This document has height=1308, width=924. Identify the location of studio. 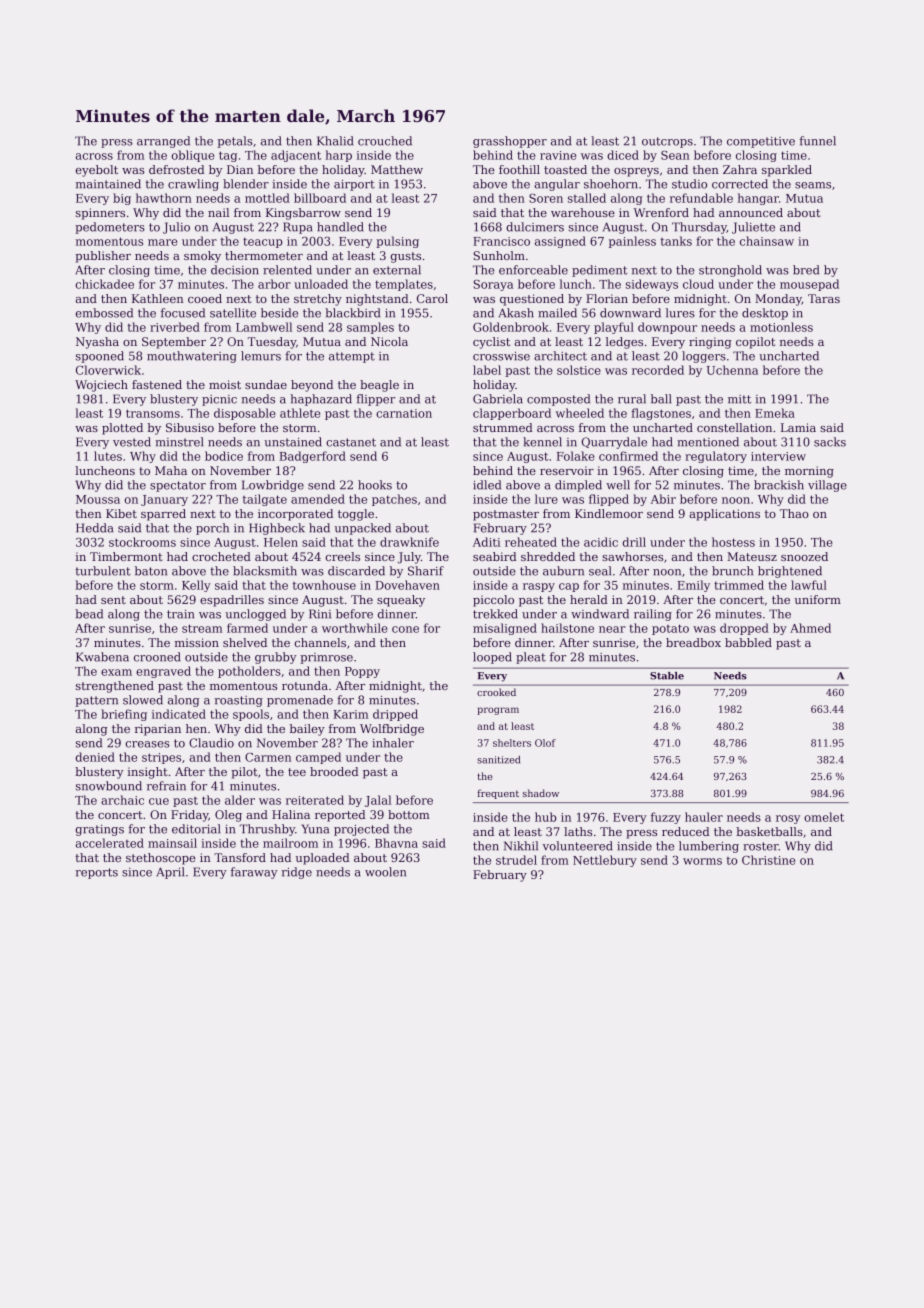
(689, 184).
